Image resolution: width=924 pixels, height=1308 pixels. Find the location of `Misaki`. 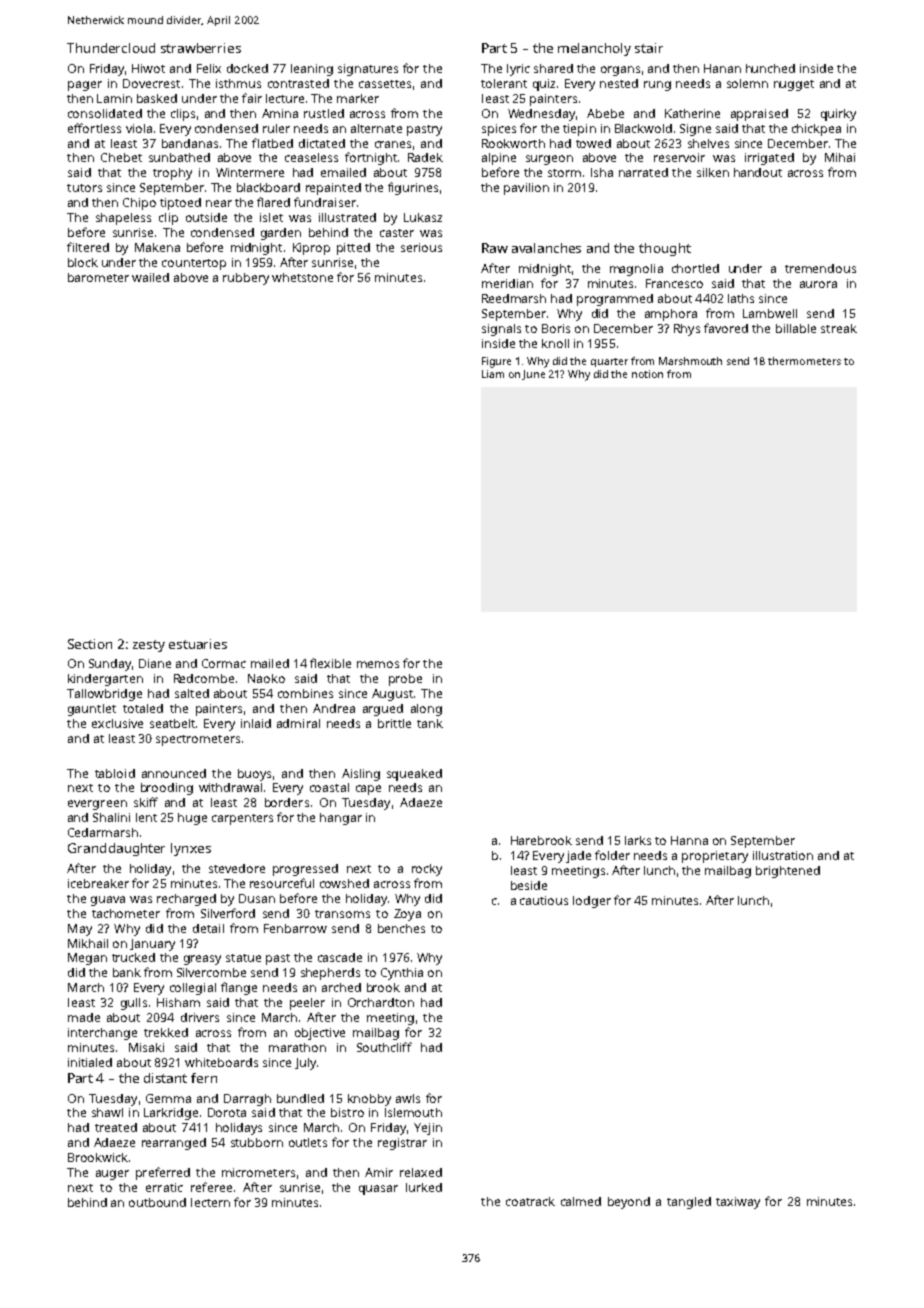

Misaki is located at coordinates (146, 1047).
